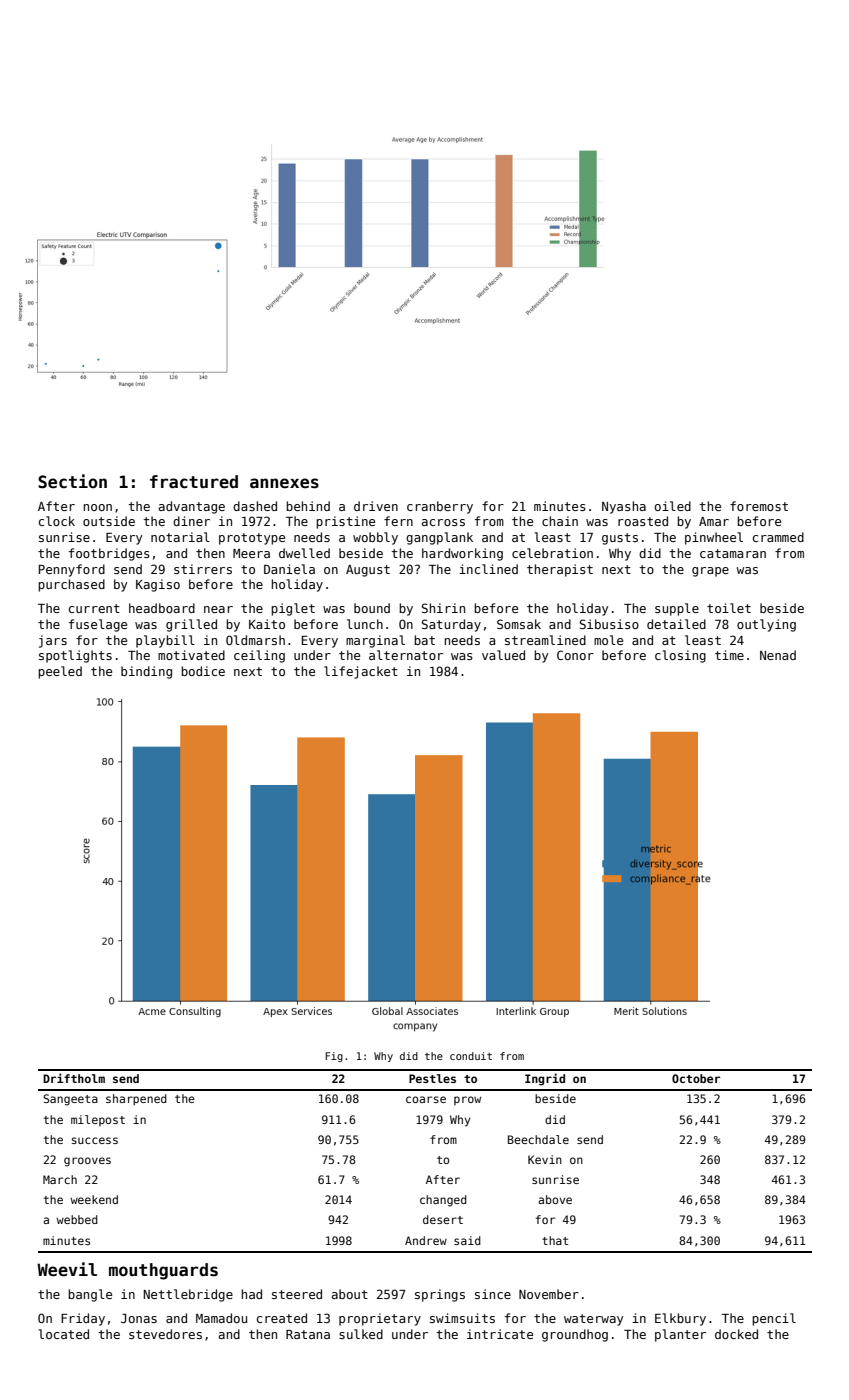 The width and height of the page is (849, 1400). I want to click on oiled, so click(672, 506).
